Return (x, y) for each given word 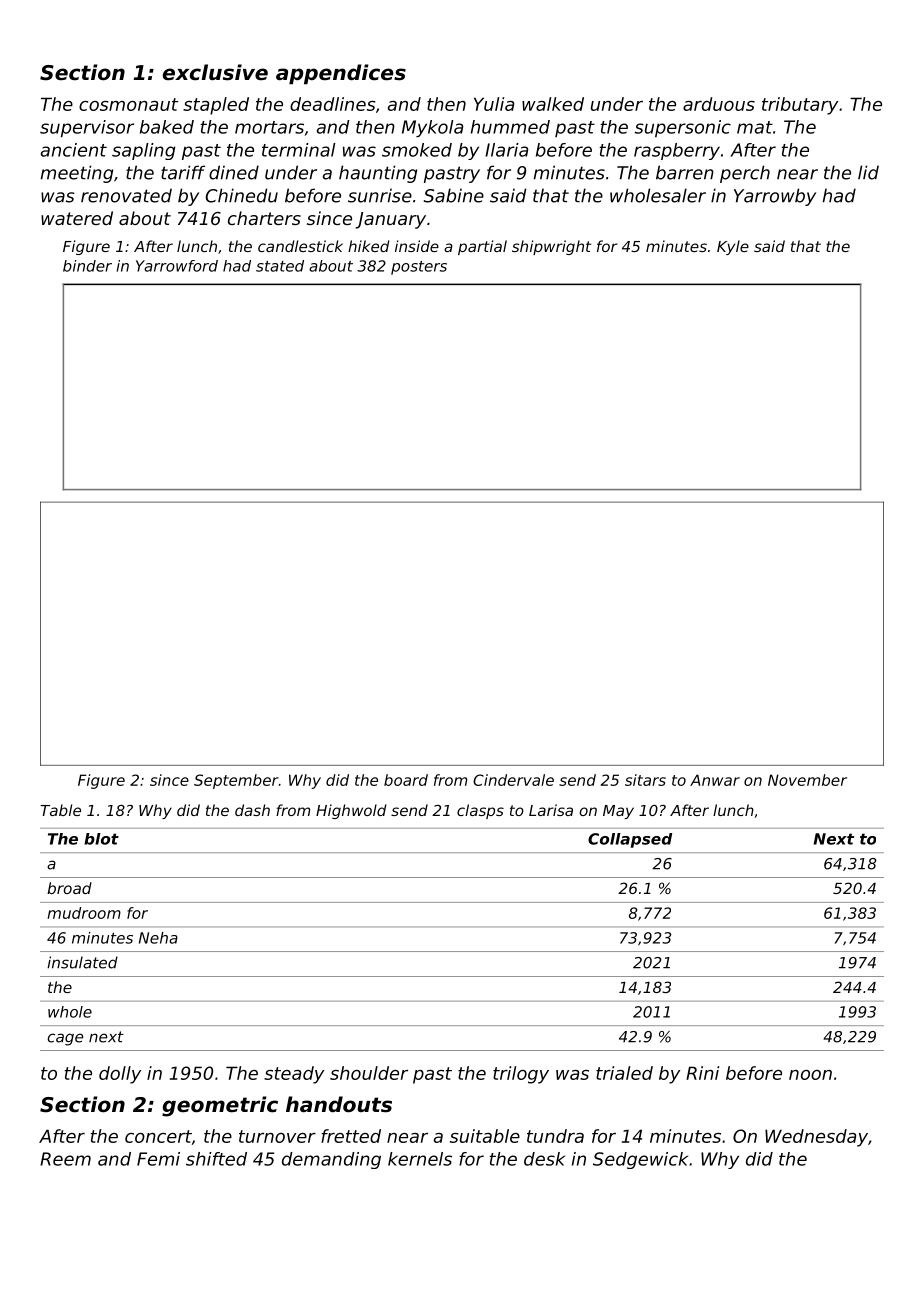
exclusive (215, 72)
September (236, 781)
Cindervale (513, 780)
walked (553, 104)
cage (65, 1039)
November (807, 780)
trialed (624, 1073)
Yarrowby (775, 197)
